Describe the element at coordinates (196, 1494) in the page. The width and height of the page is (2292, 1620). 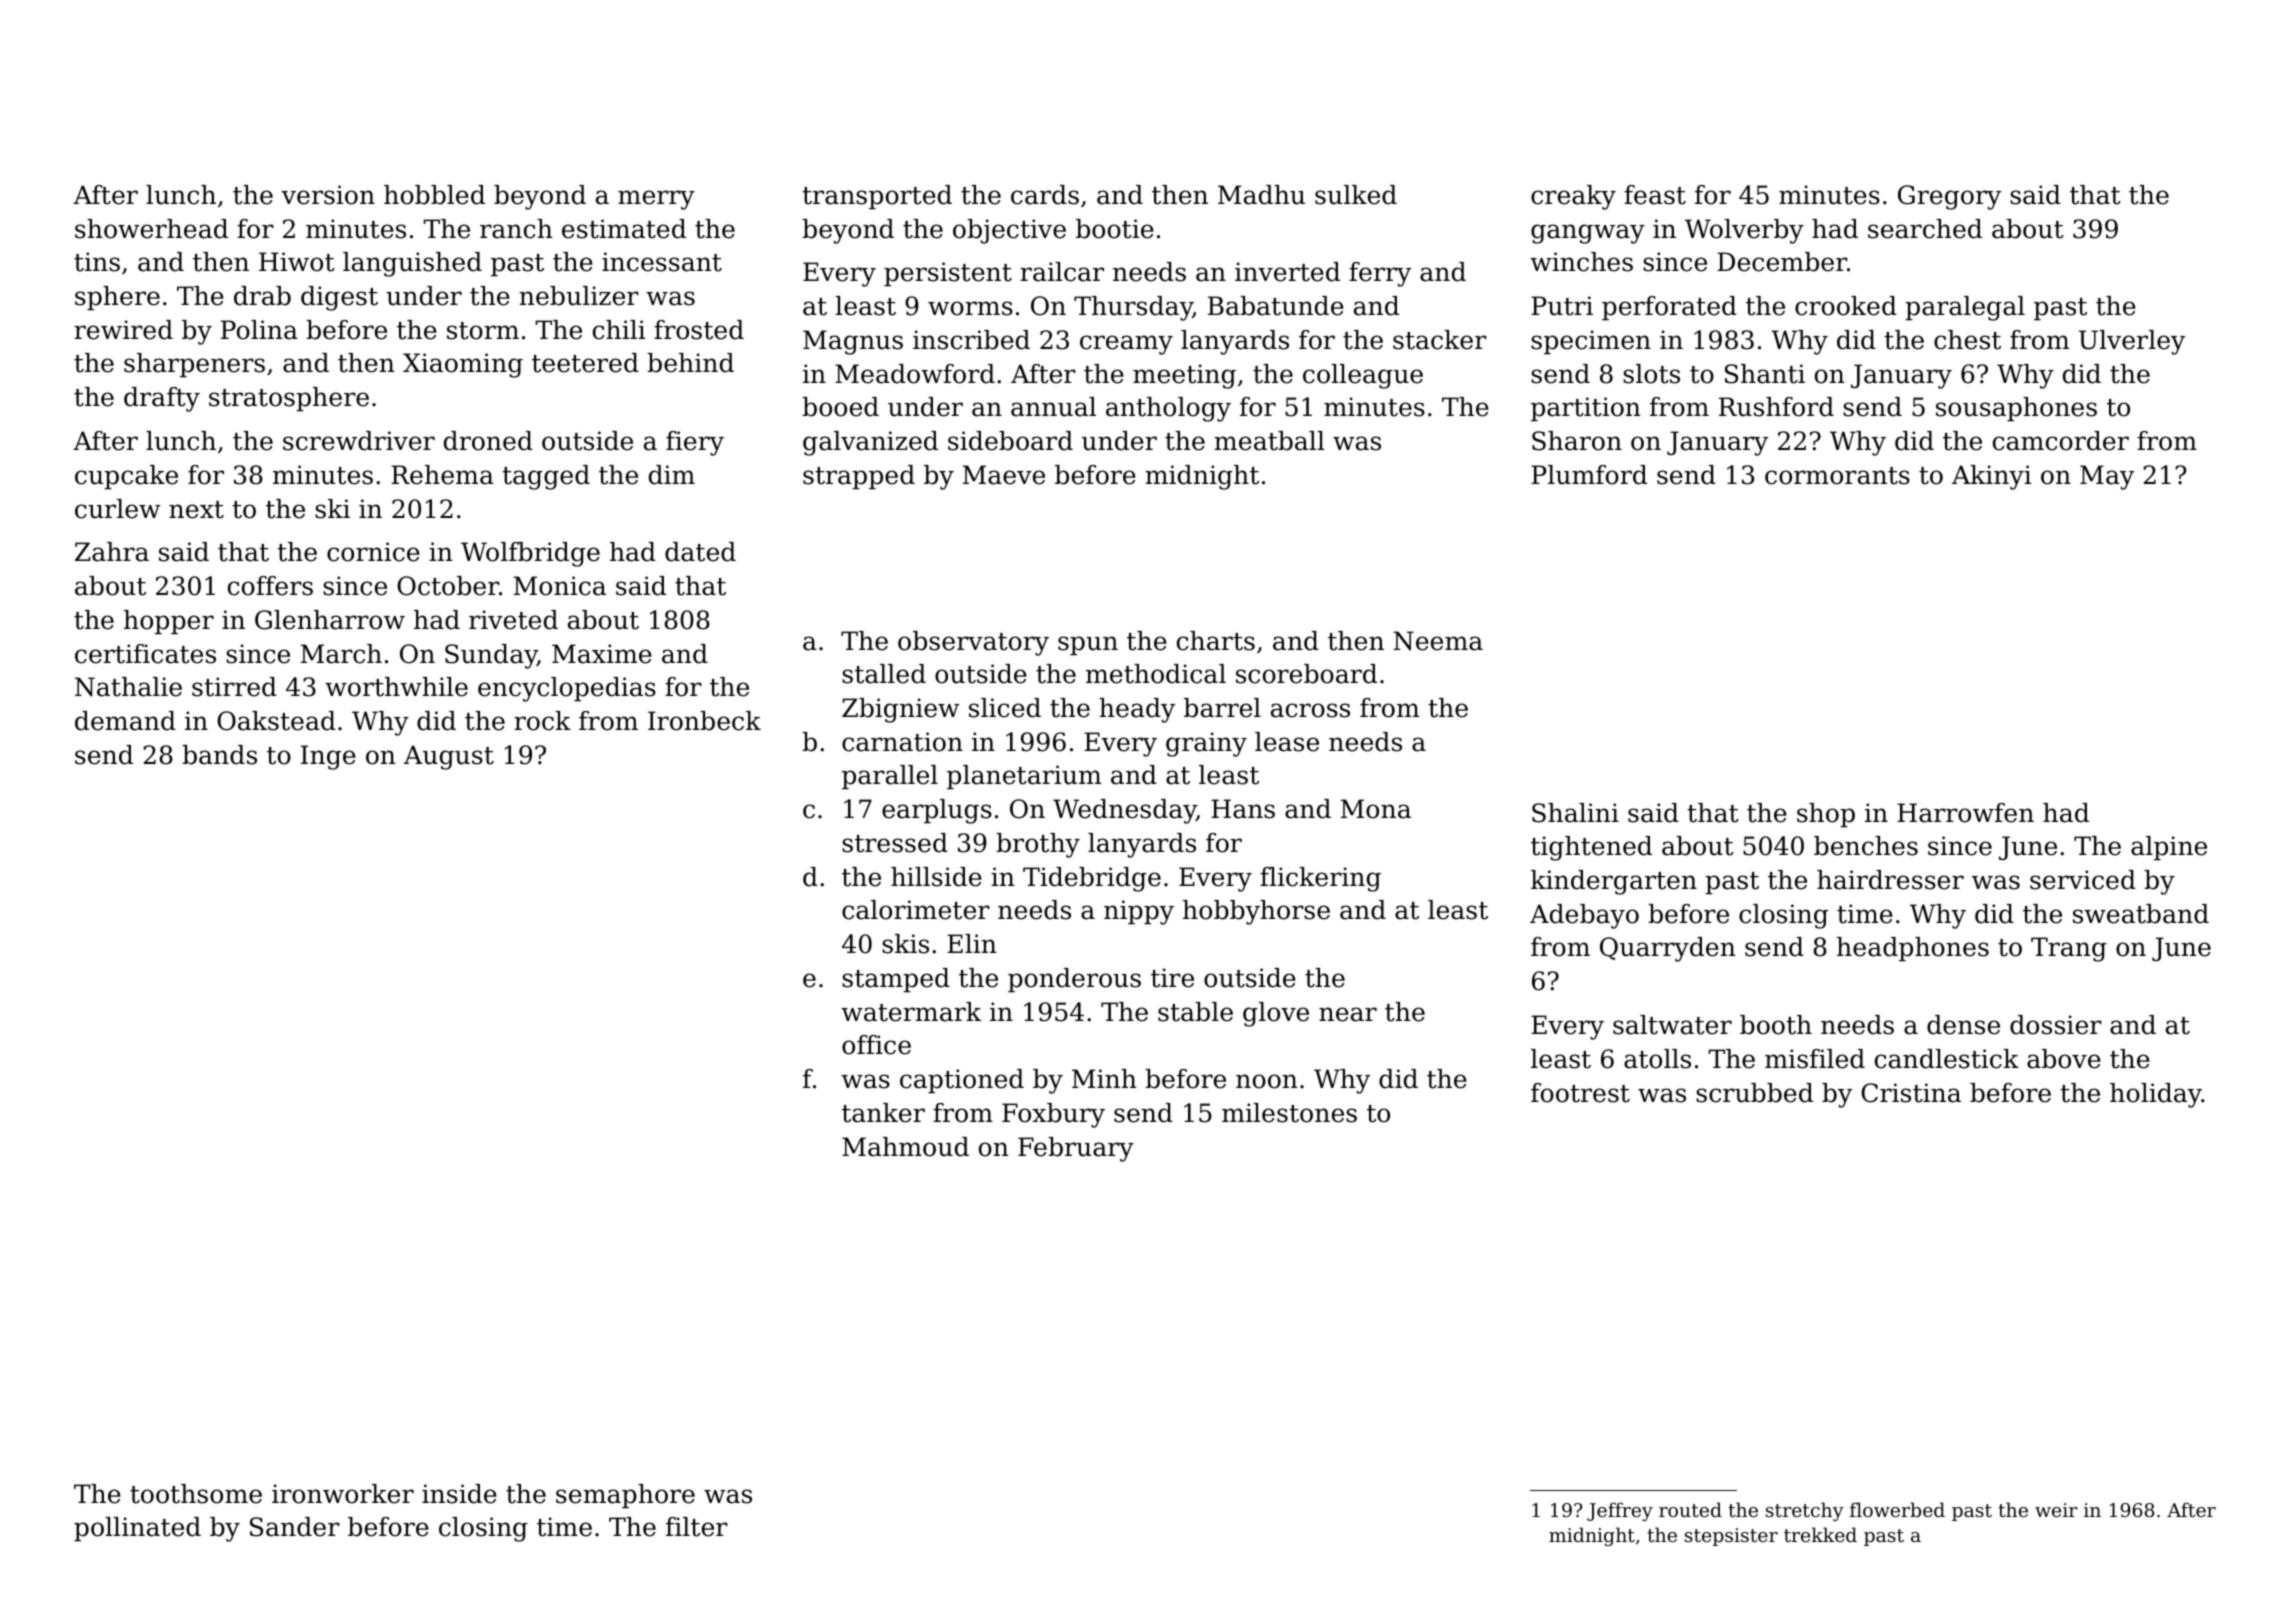
I see `toothsome` at that location.
